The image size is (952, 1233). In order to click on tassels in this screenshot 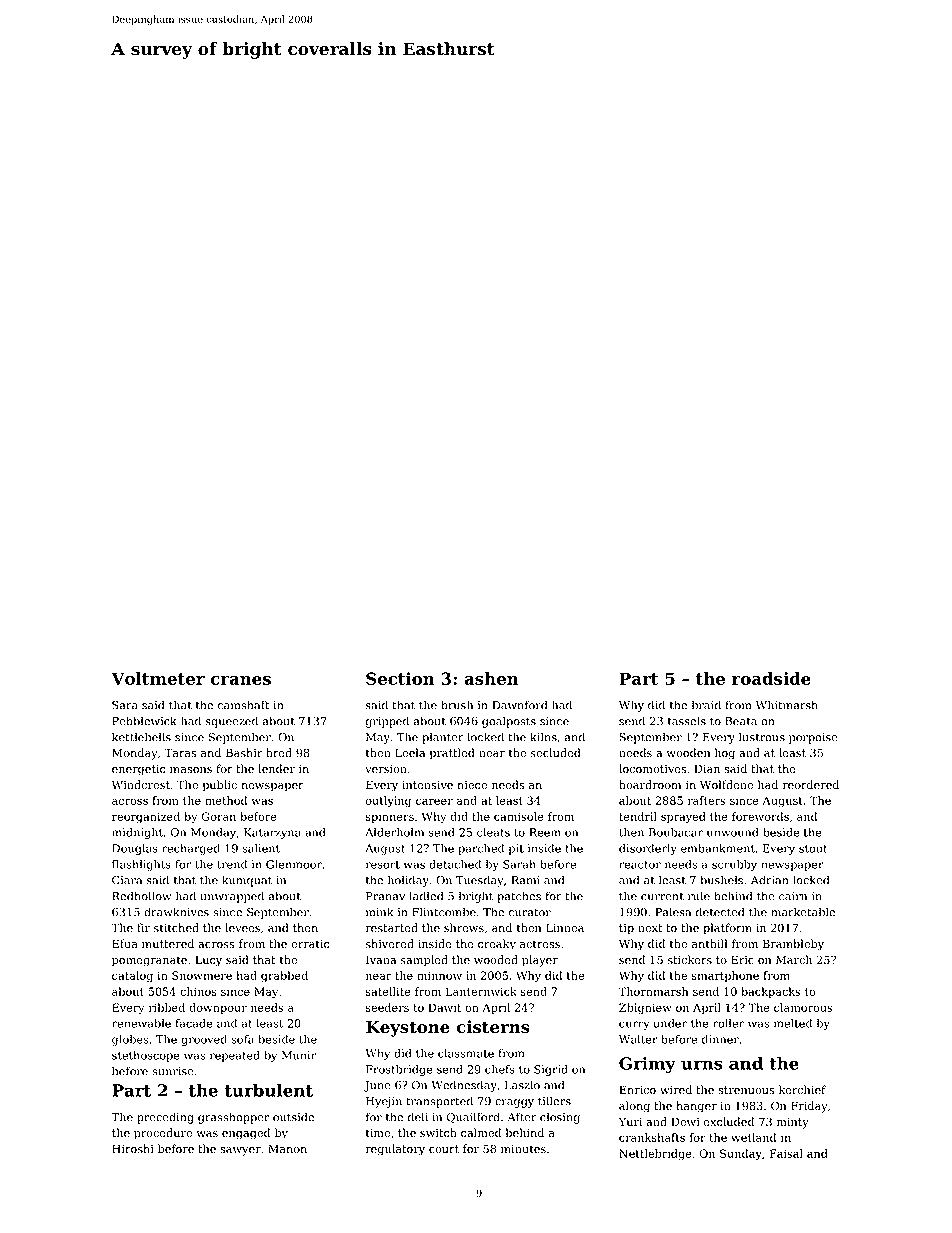, I will do `click(687, 721)`.
